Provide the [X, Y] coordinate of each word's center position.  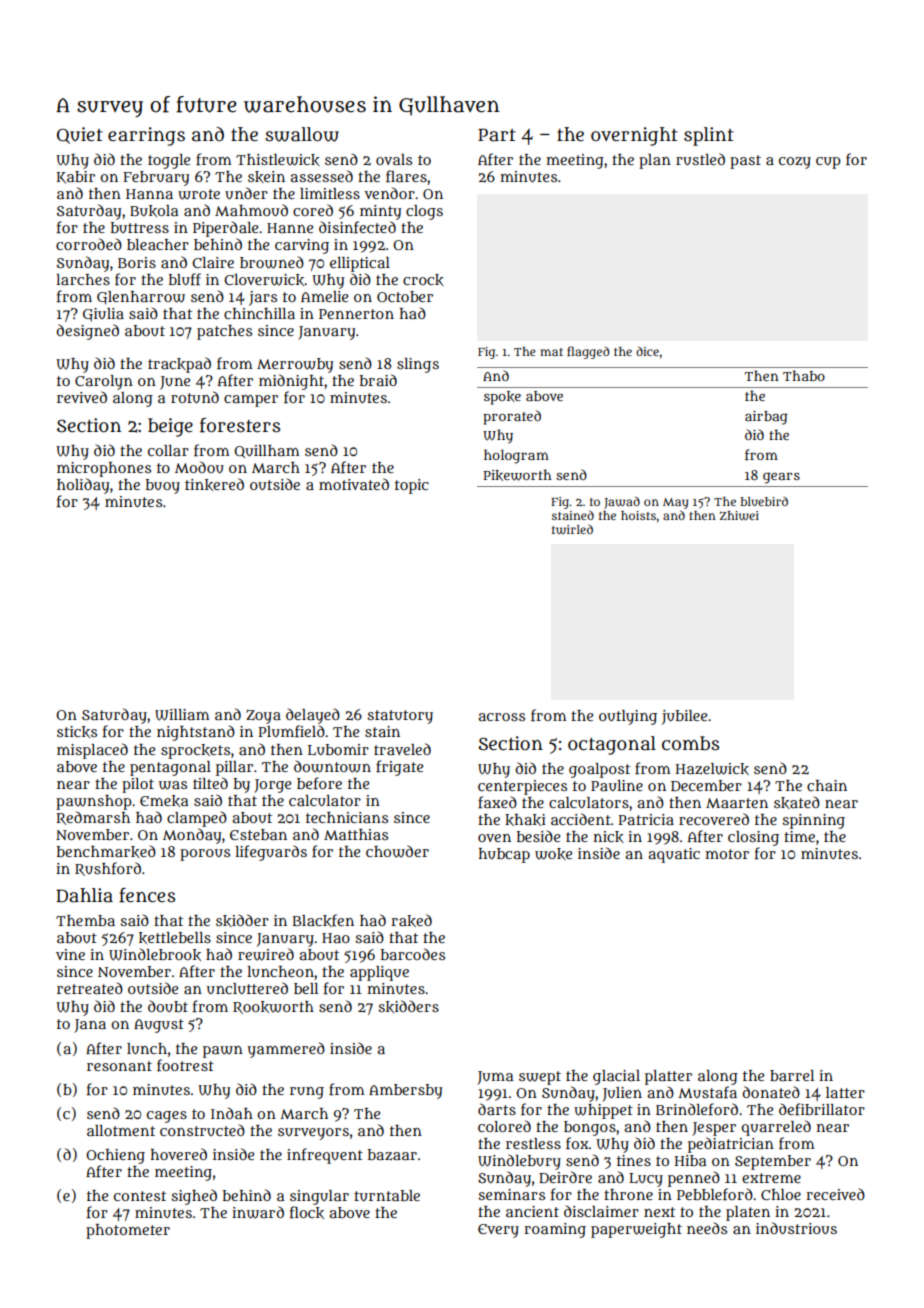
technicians [347, 817]
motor [727, 854]
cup [828, 163]
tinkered [214, 484]
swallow [302, 134]
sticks [77, 732]
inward [258, 1212]
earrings [146, 136]
